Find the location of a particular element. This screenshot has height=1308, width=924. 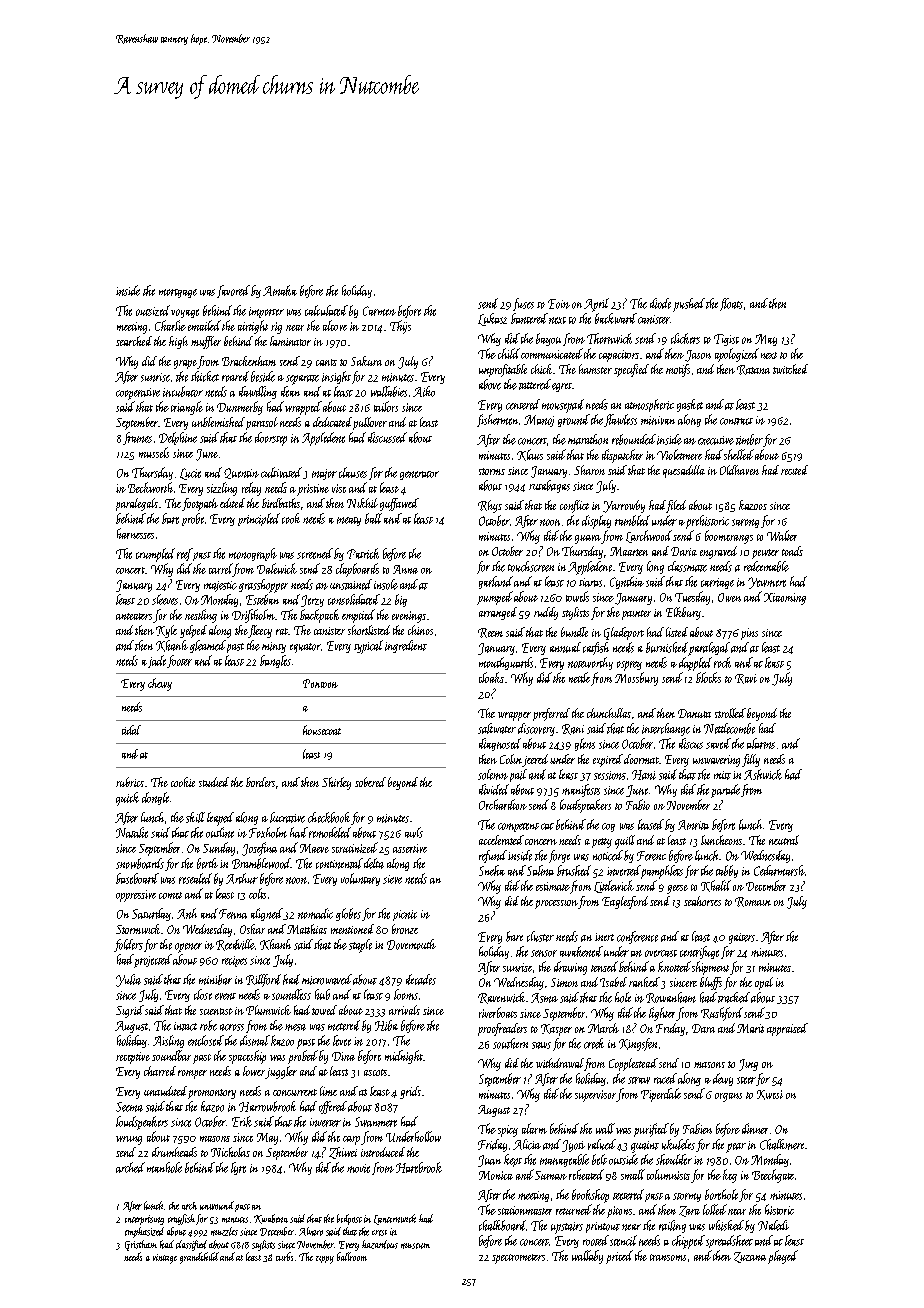

high is located at coordinates (178, 342).
